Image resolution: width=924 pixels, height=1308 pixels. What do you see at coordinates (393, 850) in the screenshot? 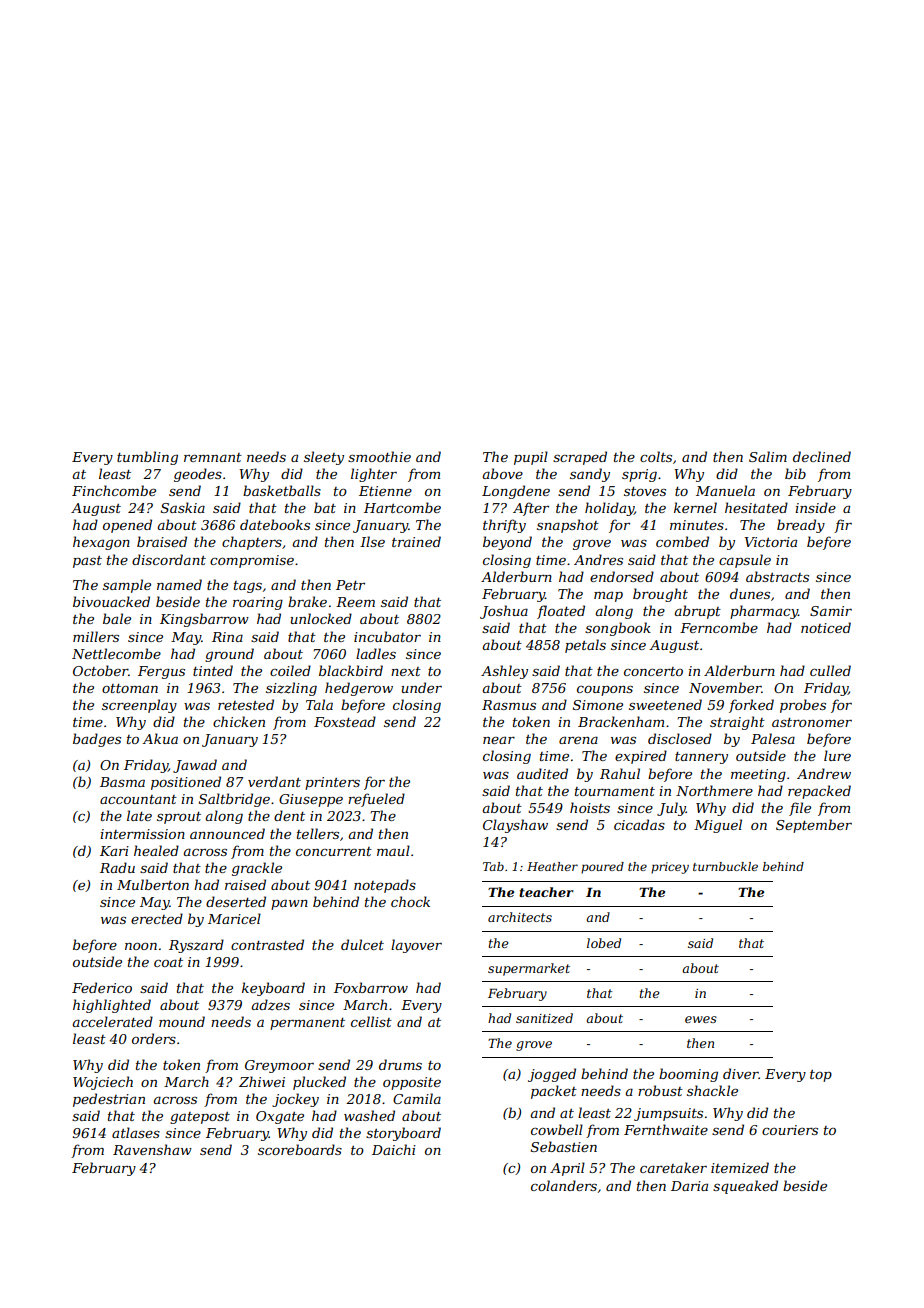
I see `maul` at bounding box center [393, 850].
